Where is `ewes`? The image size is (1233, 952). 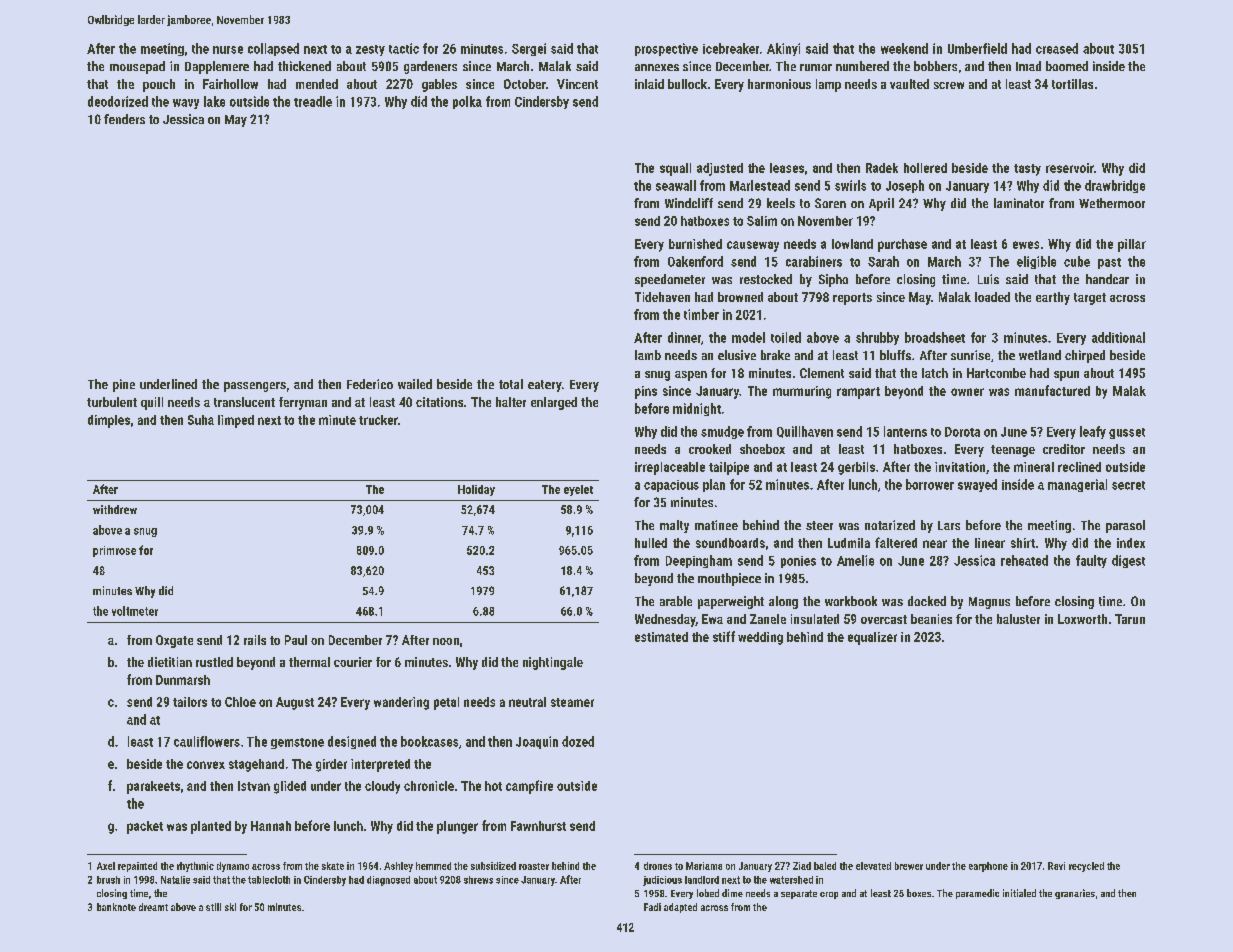 ewes is located at coordinates (1026, 245).
